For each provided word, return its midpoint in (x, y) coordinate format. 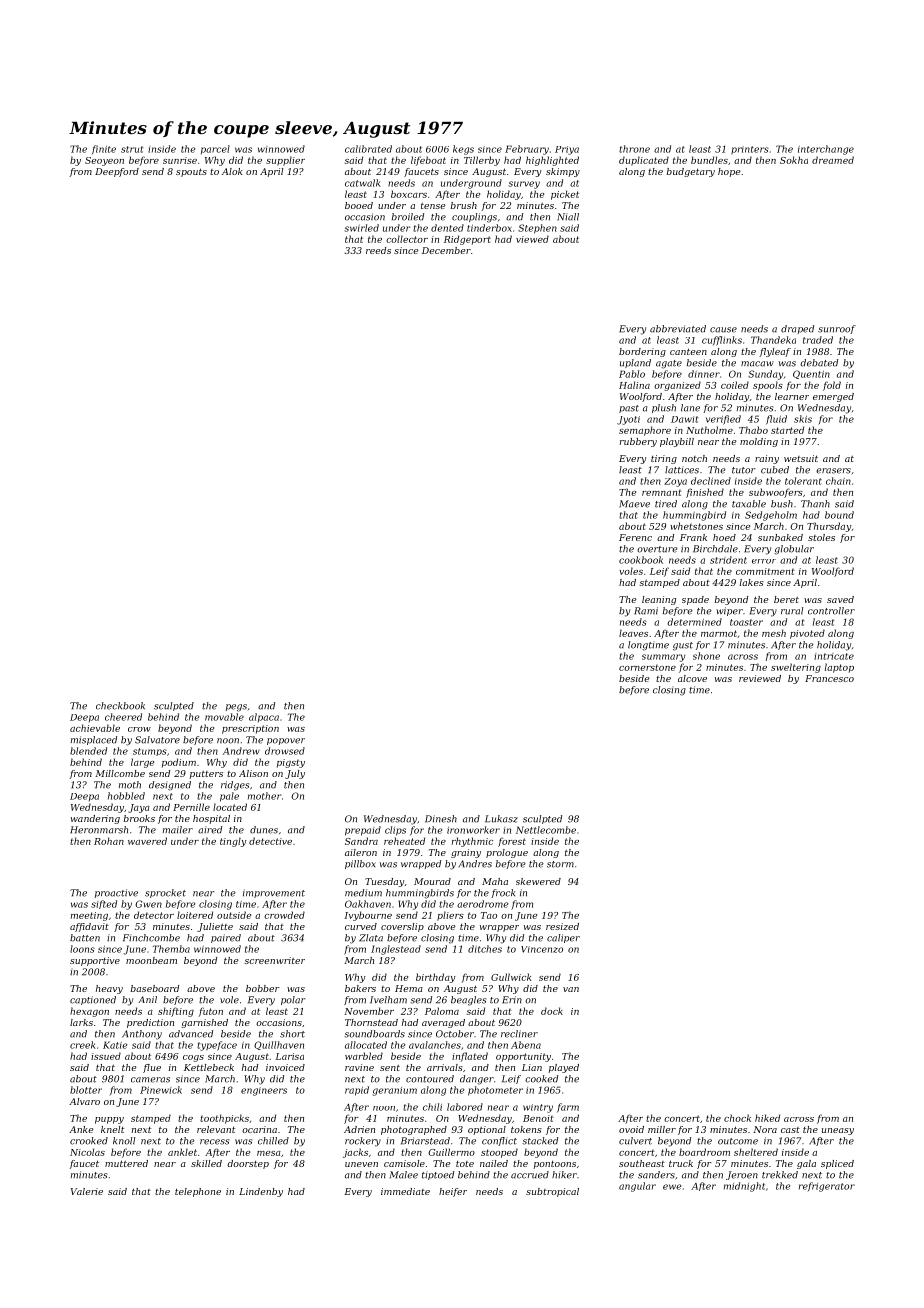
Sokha (794, 160)
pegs (236, 708)
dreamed (833, 160)
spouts (191, 172)
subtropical (552, 1192)
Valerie (87, 1191)
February (527, 150)
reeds (378, 250)
